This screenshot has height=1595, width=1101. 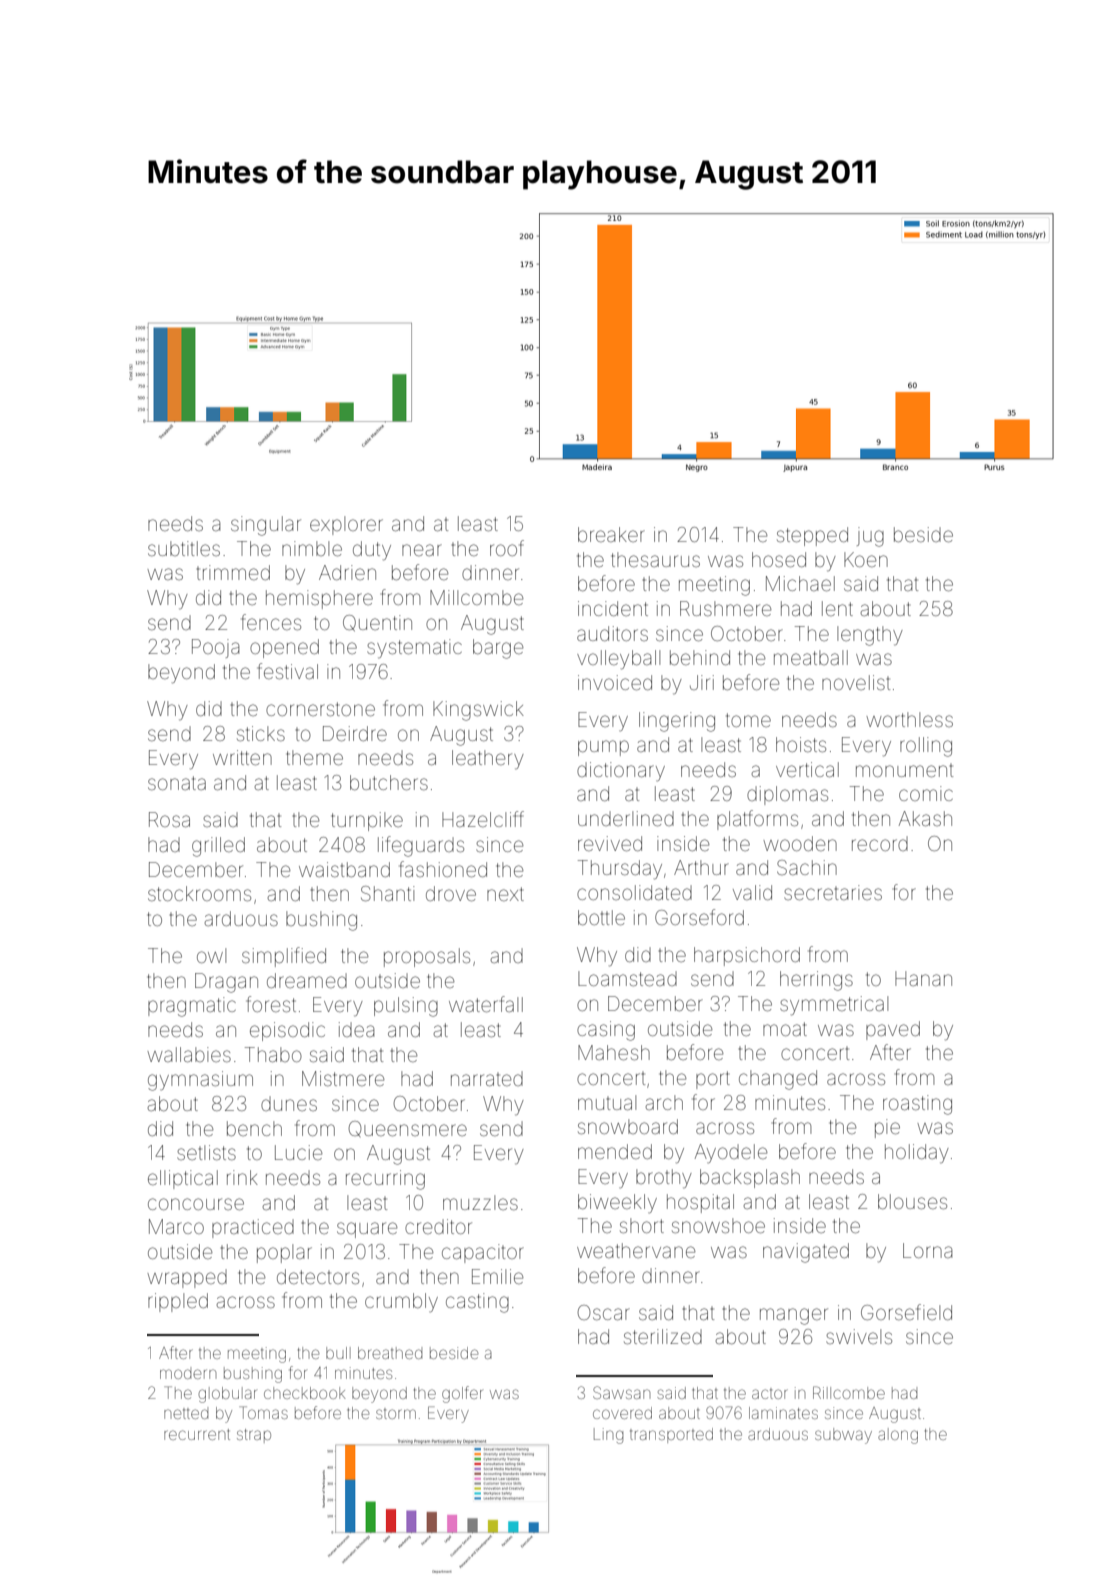 What do you see at coordinates (747, 956) in the screenshot?
I see `harpsichord` at bounding box center [747, 956].
